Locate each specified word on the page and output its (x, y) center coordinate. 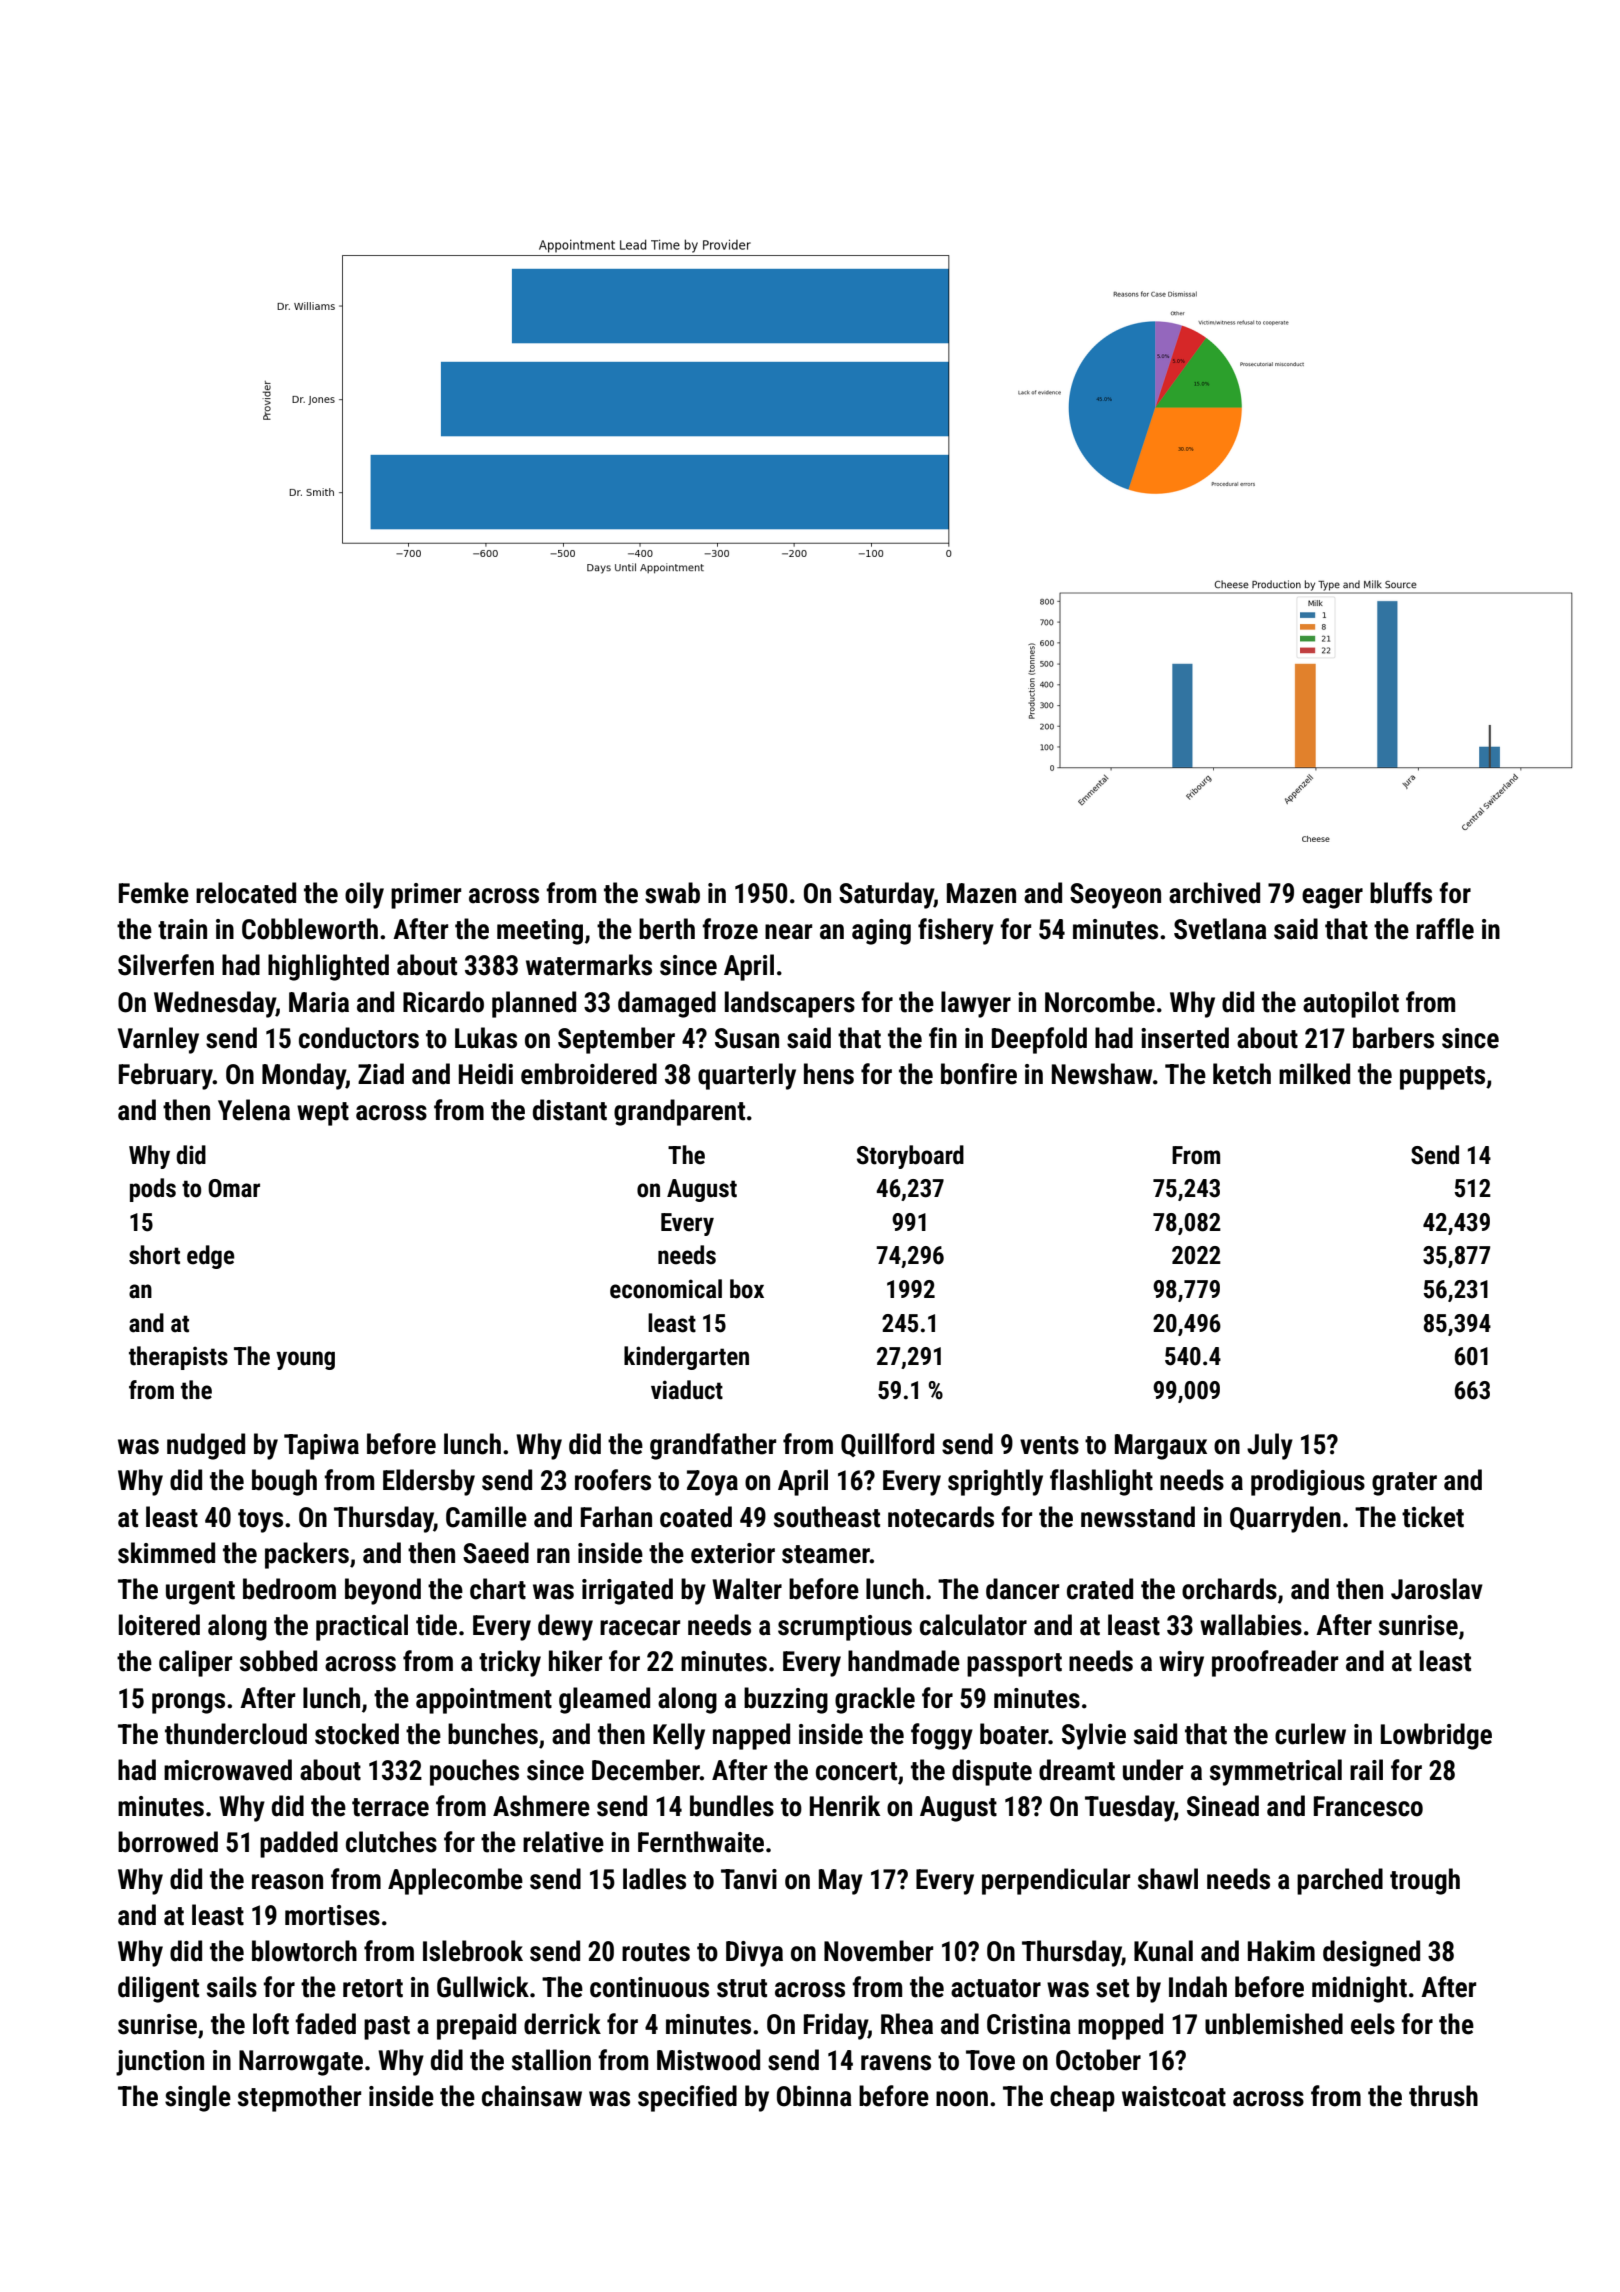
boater (1014, 1734)
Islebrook (473, 1951)
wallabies (1251, 1625)
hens (829, 1074)
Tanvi (749, 1879)
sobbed (278, 1661)
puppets (1442, 1078)
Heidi (486, 1074)
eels (1373, 2024)
